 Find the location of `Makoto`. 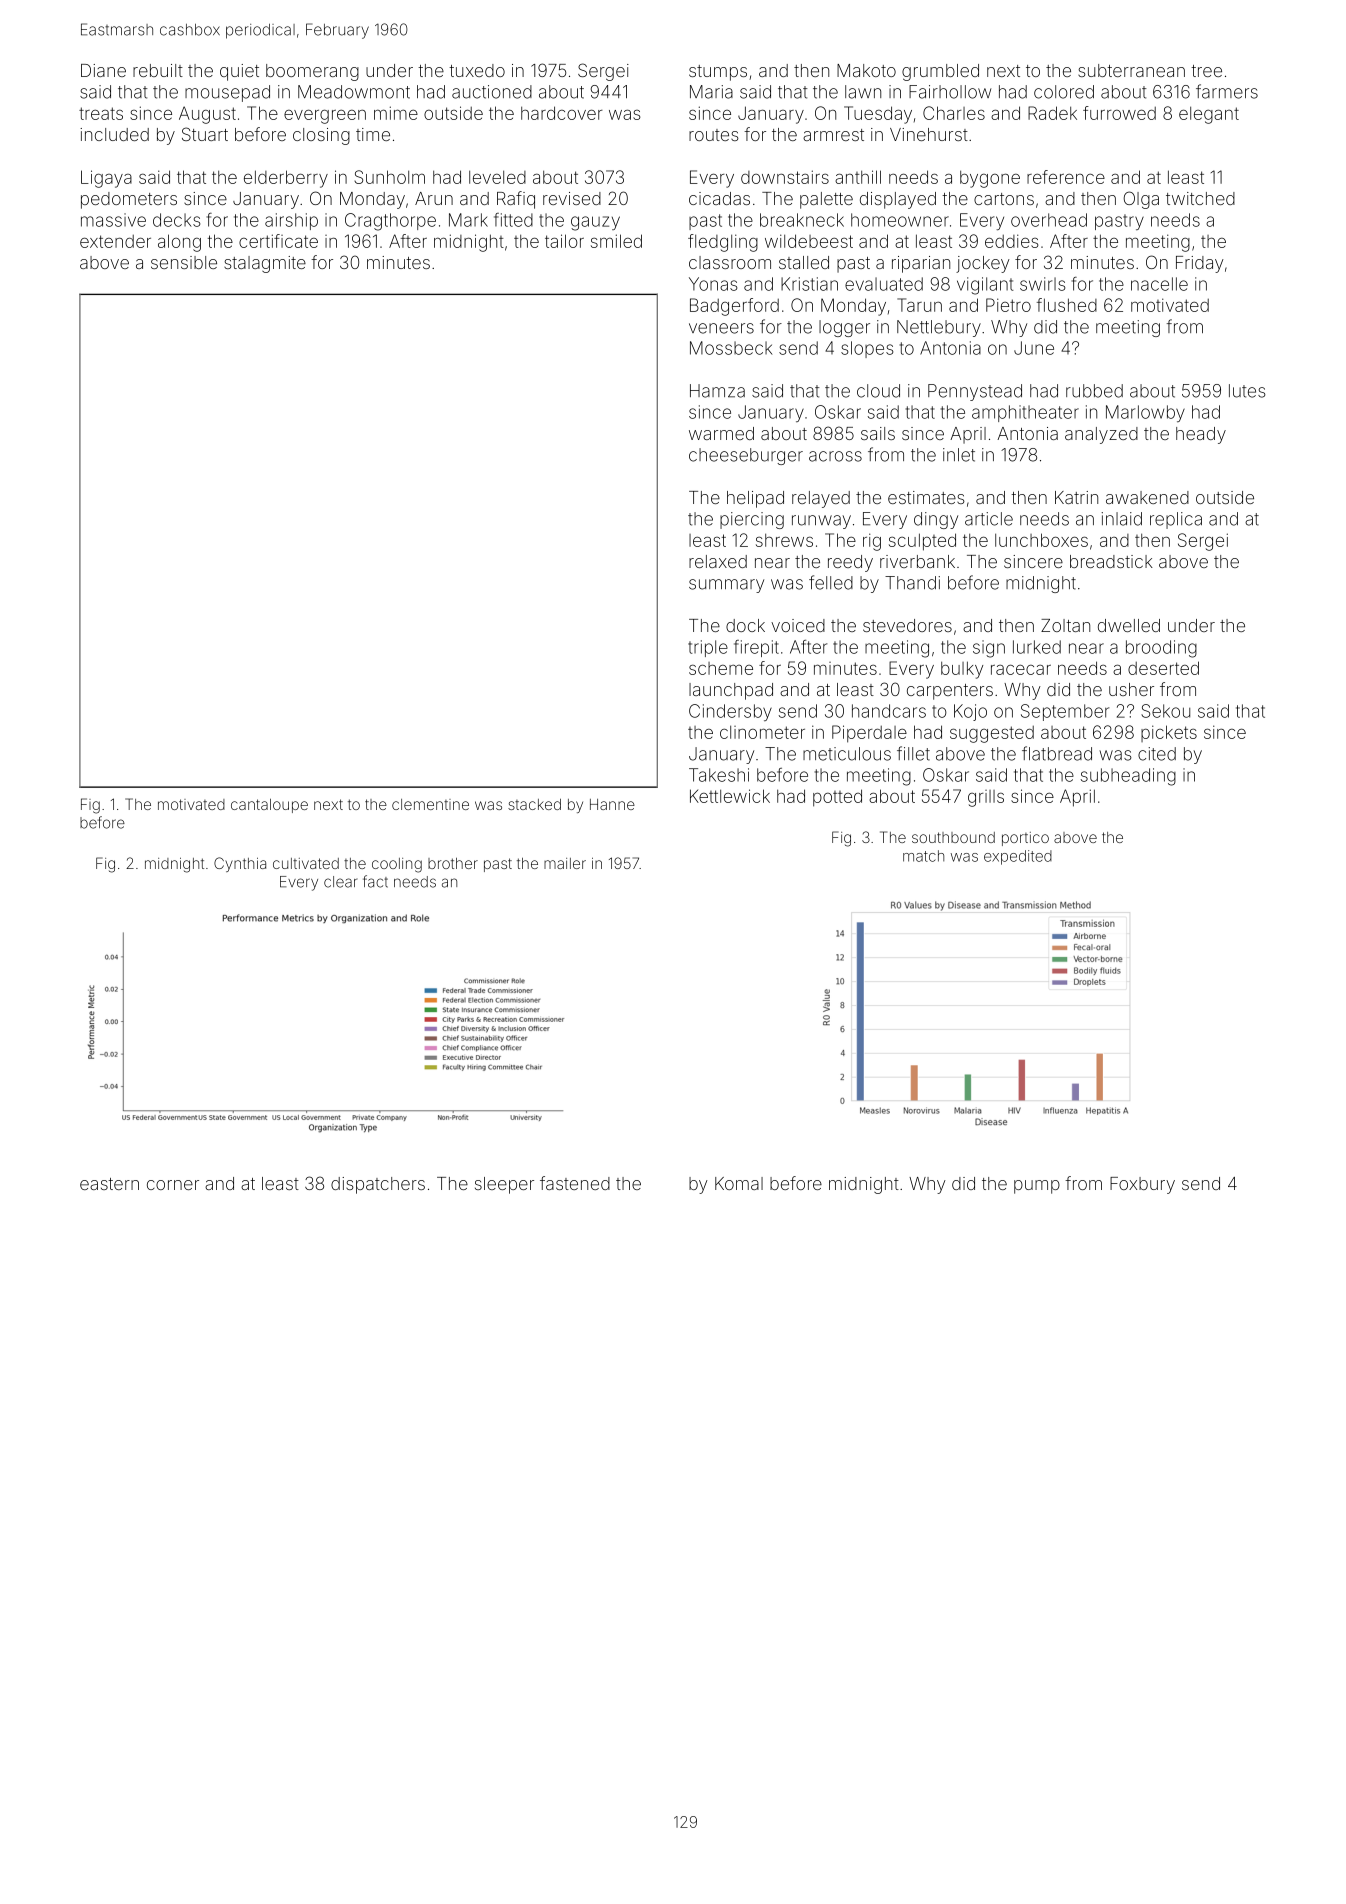

Makoto is located at coordinates (866, 70).
